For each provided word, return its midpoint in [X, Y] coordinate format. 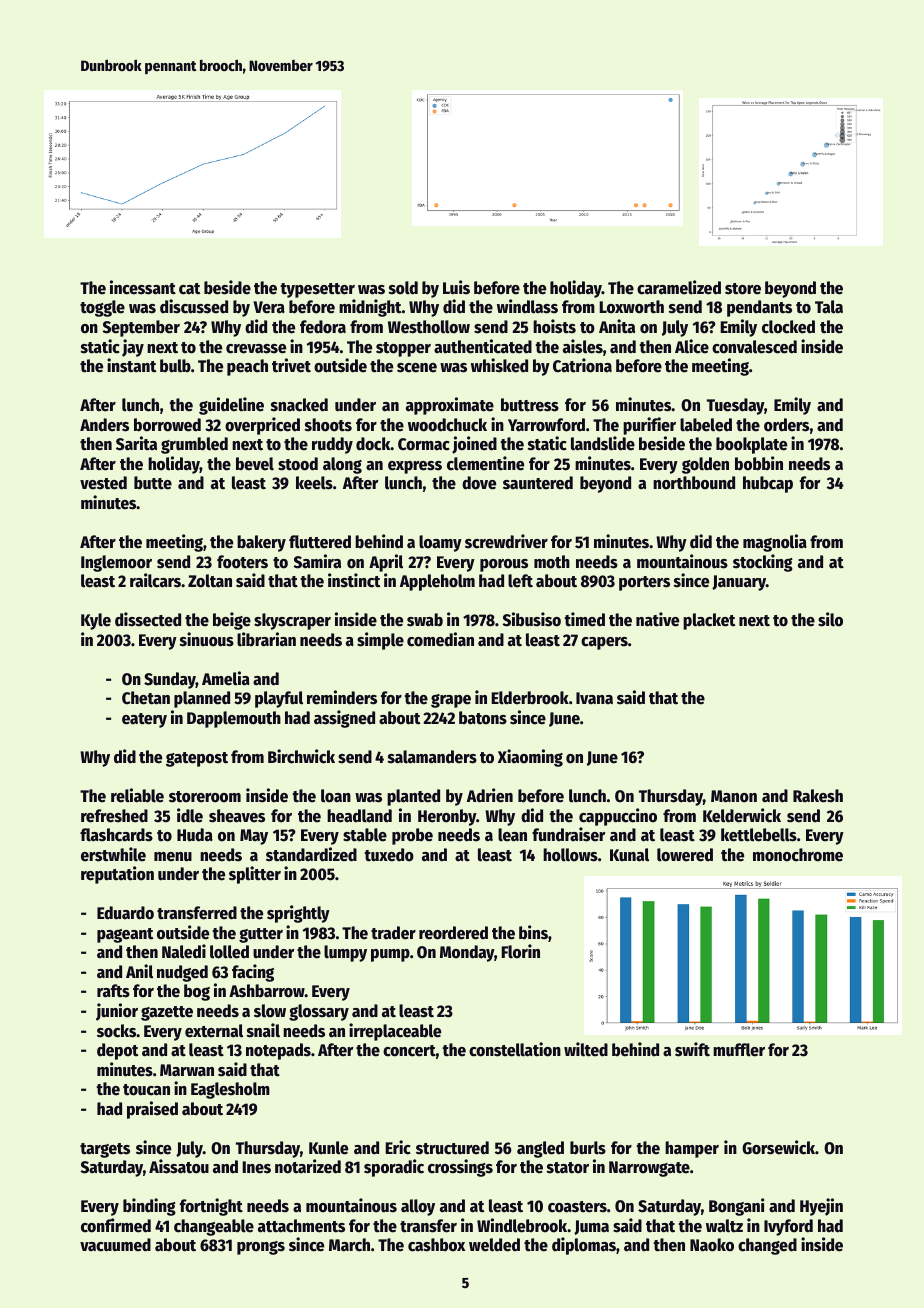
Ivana [594, 698]
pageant [125, 935]
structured [452, 1148]
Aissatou [179, 1166]
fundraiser [568, 834]
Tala [829, 307]
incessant [143, 287]
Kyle [96, 621]
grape [451, 701]
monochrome [798, 855]
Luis [456, 287]
